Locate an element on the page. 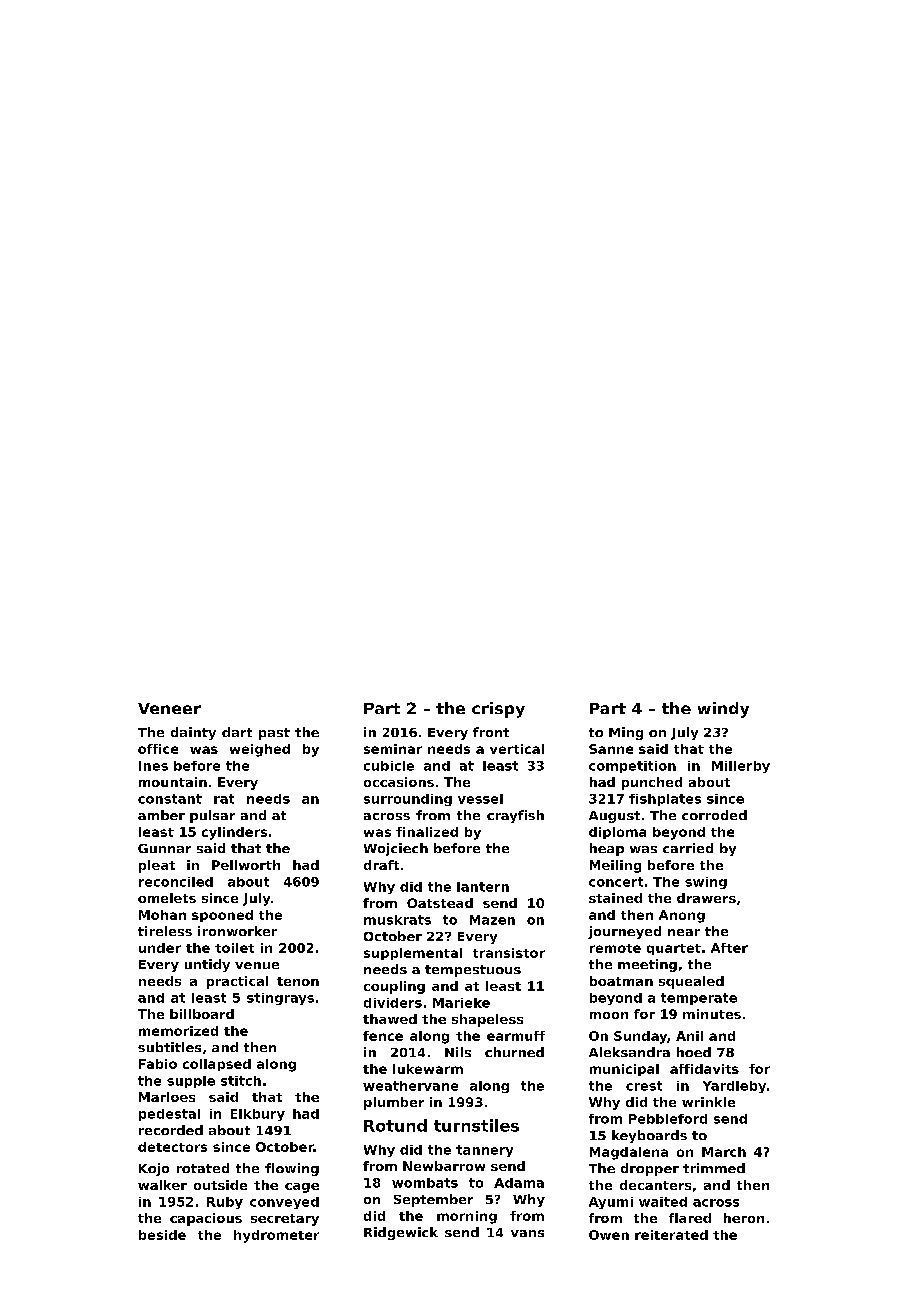 This image has width=908, height=1316. spooned is located at coordinates (222, 916).
